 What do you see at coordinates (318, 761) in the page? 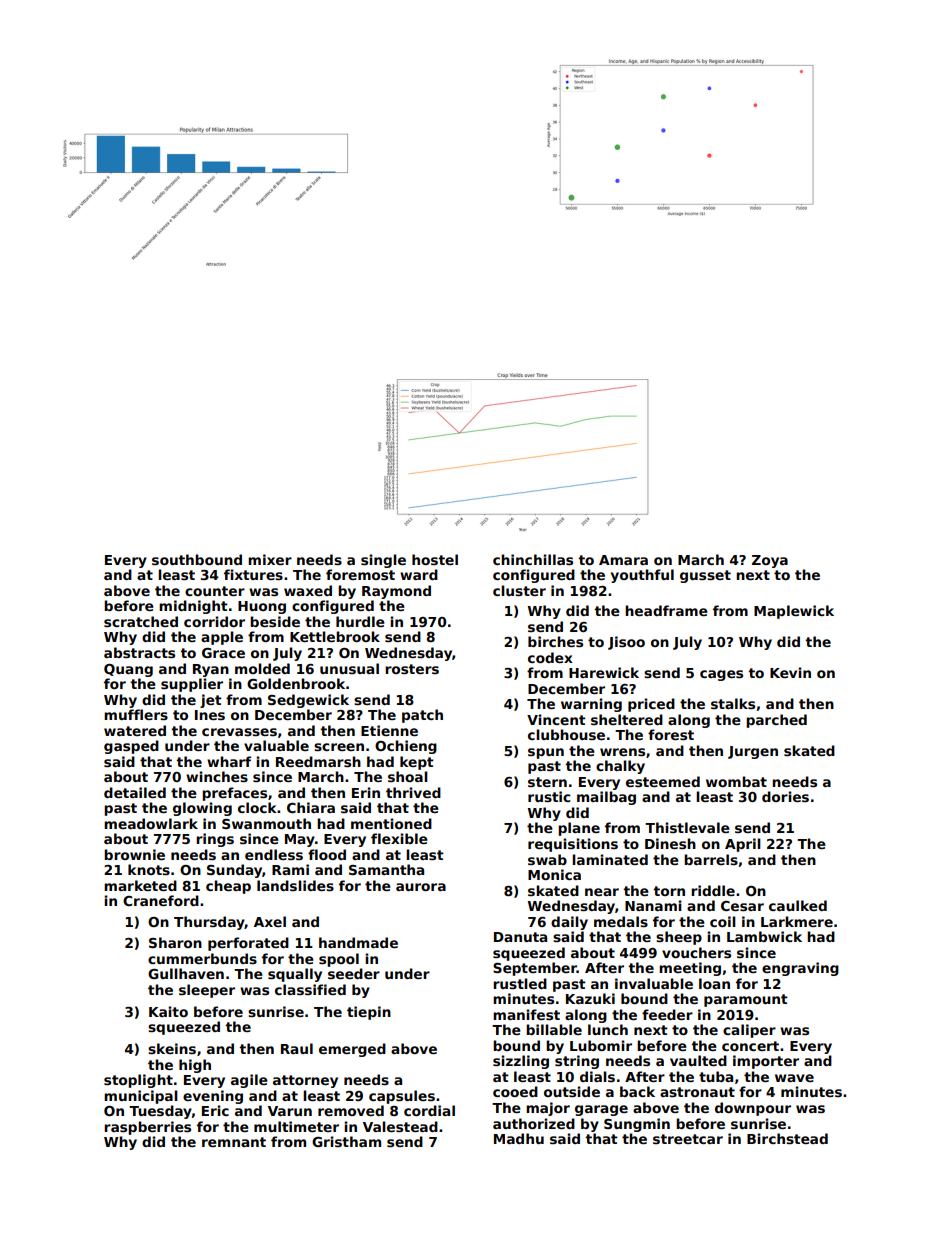
I see `Reedmarsh` at bounding box center [318, 761].
